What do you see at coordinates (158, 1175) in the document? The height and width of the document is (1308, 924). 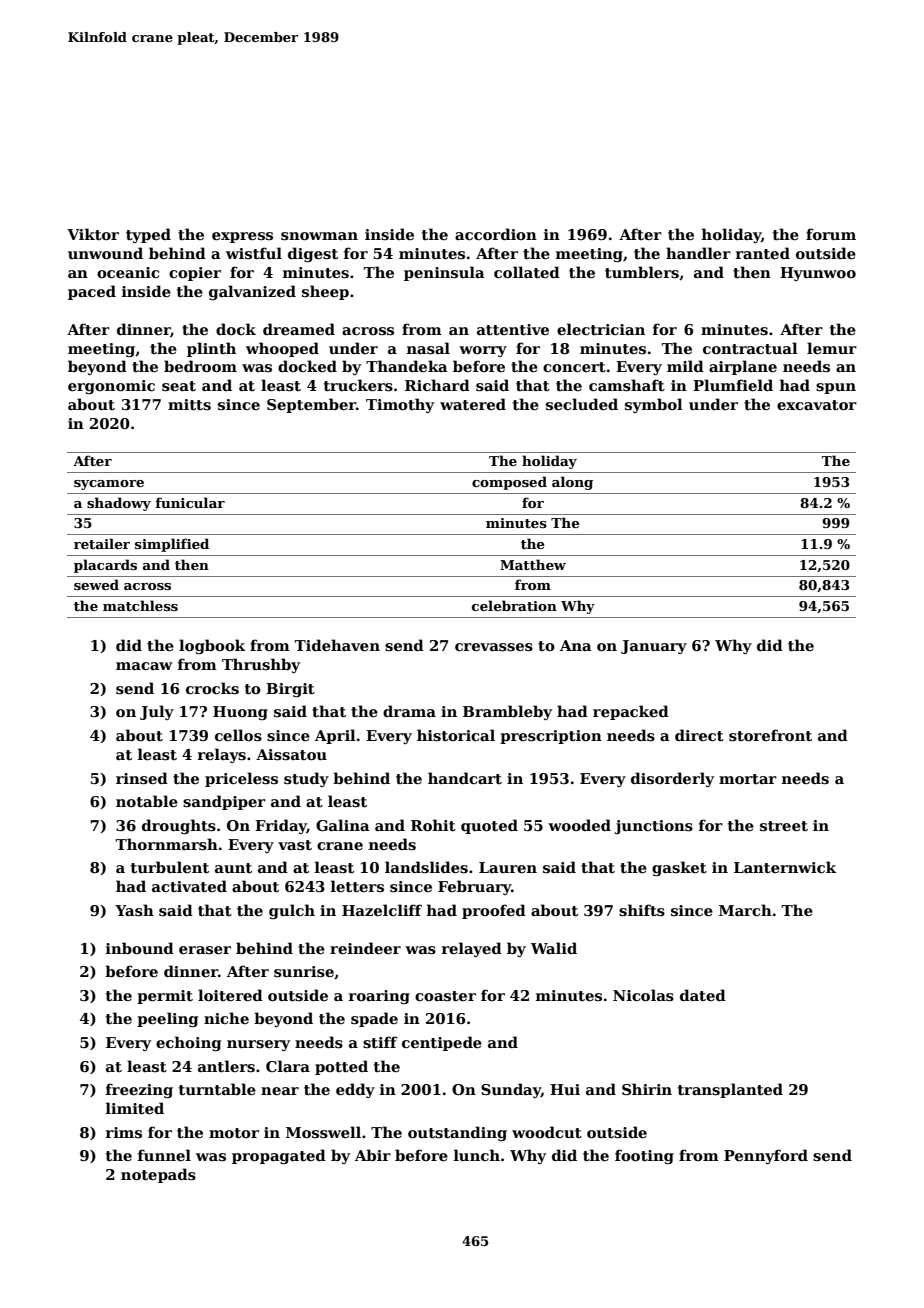 I see `notepads` at bounding box center [158, 1175].
